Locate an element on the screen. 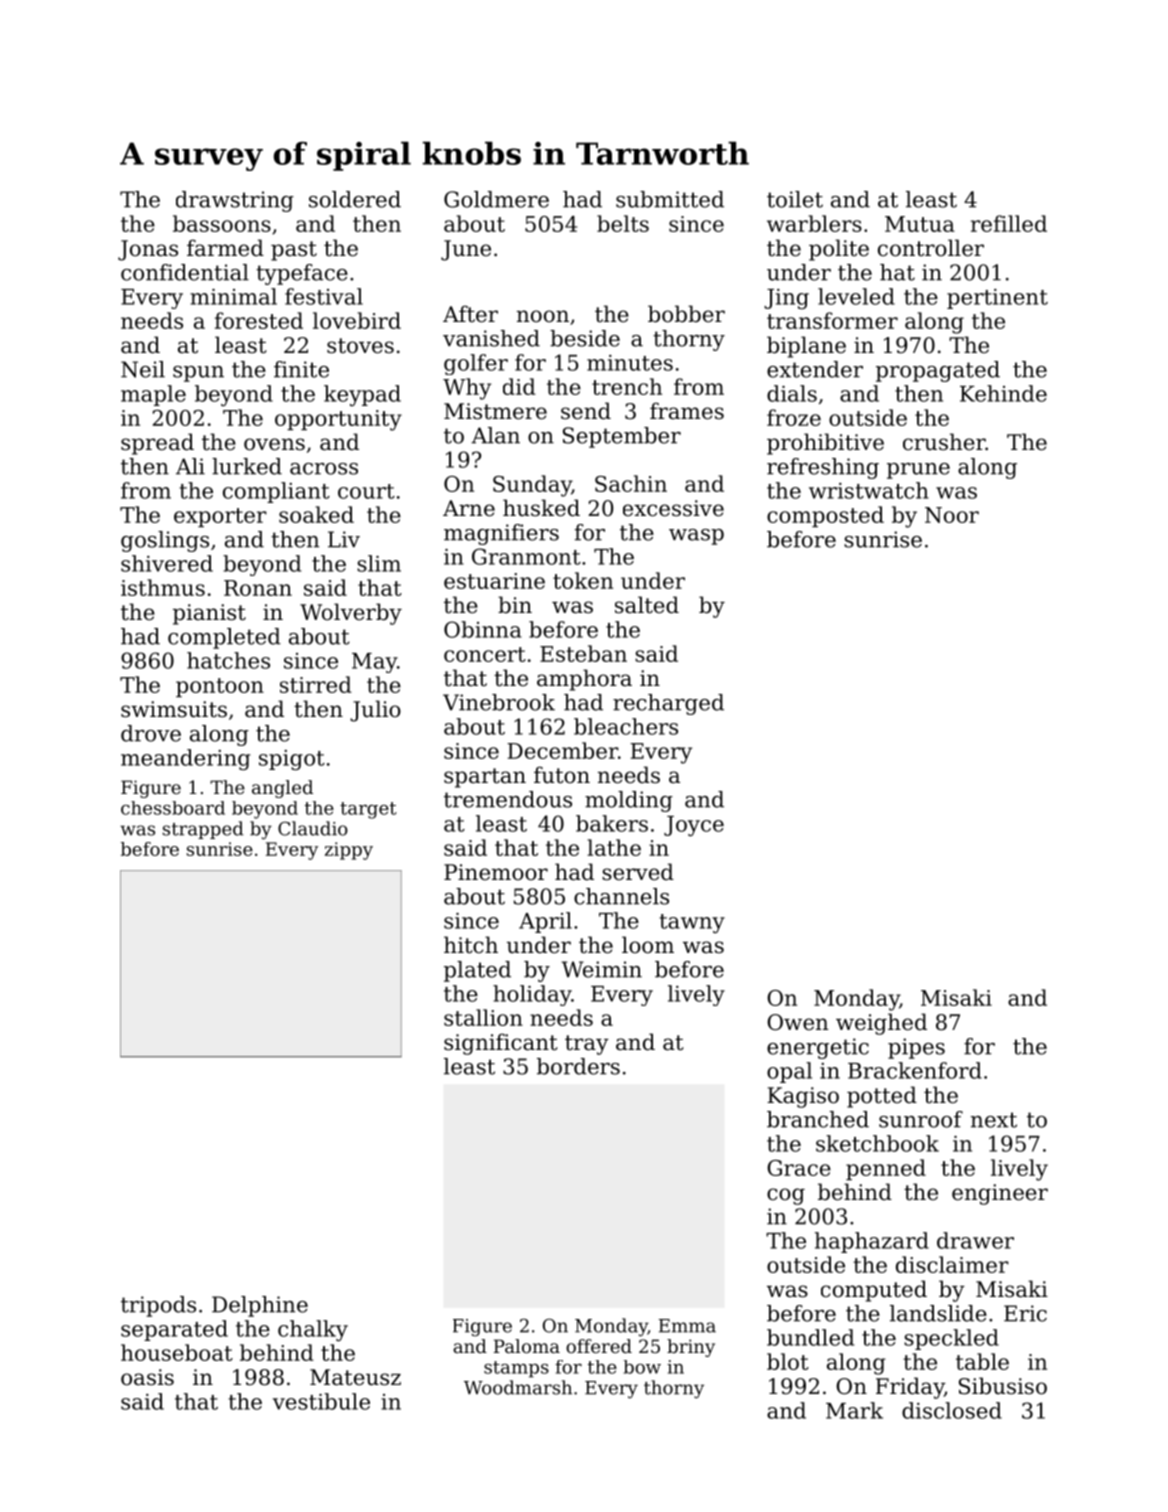 The height and width of the screenshot is (1512, 1168). husked is located at coordinates (541, 508).
